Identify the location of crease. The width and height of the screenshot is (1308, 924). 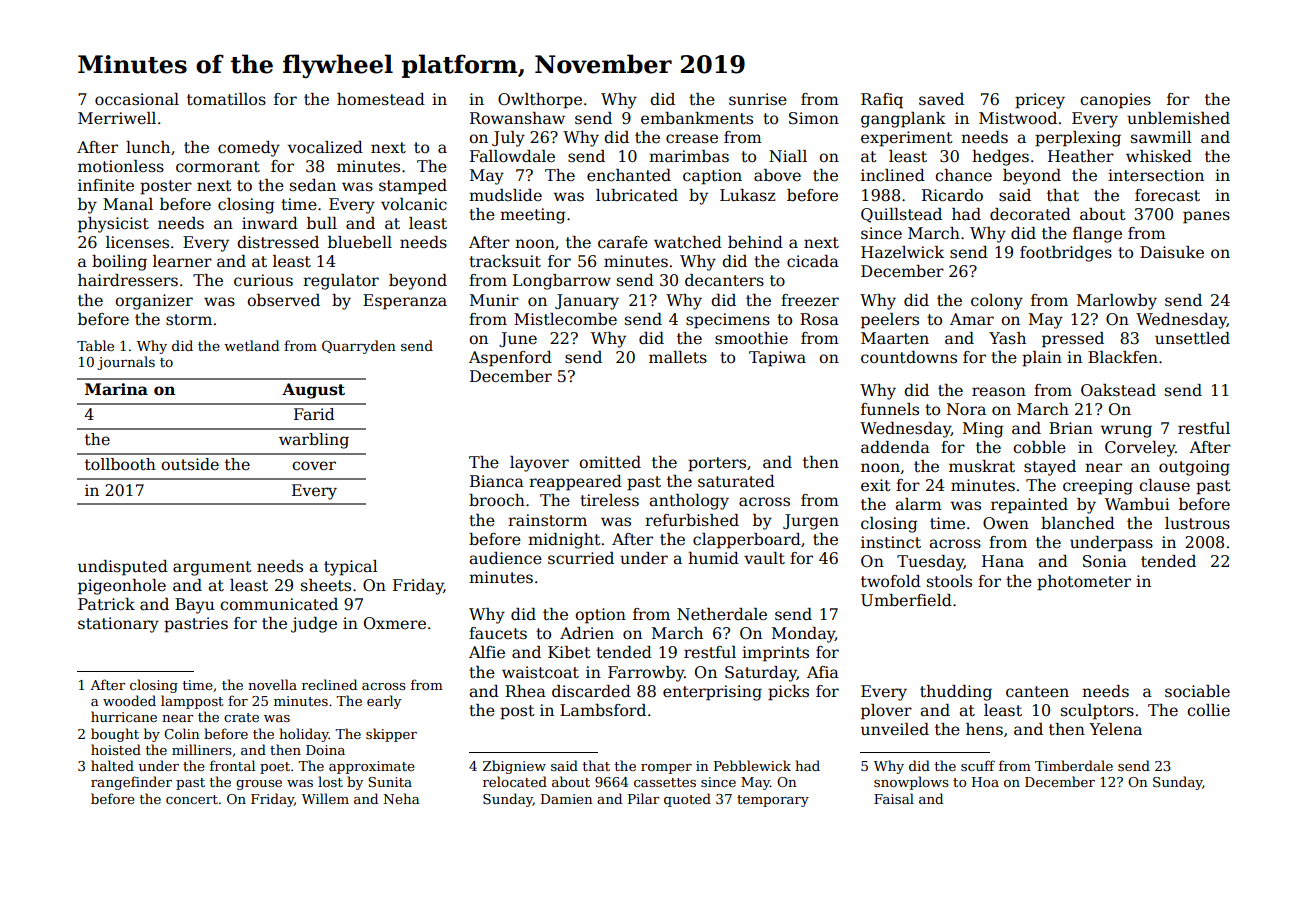
(692, 139).
